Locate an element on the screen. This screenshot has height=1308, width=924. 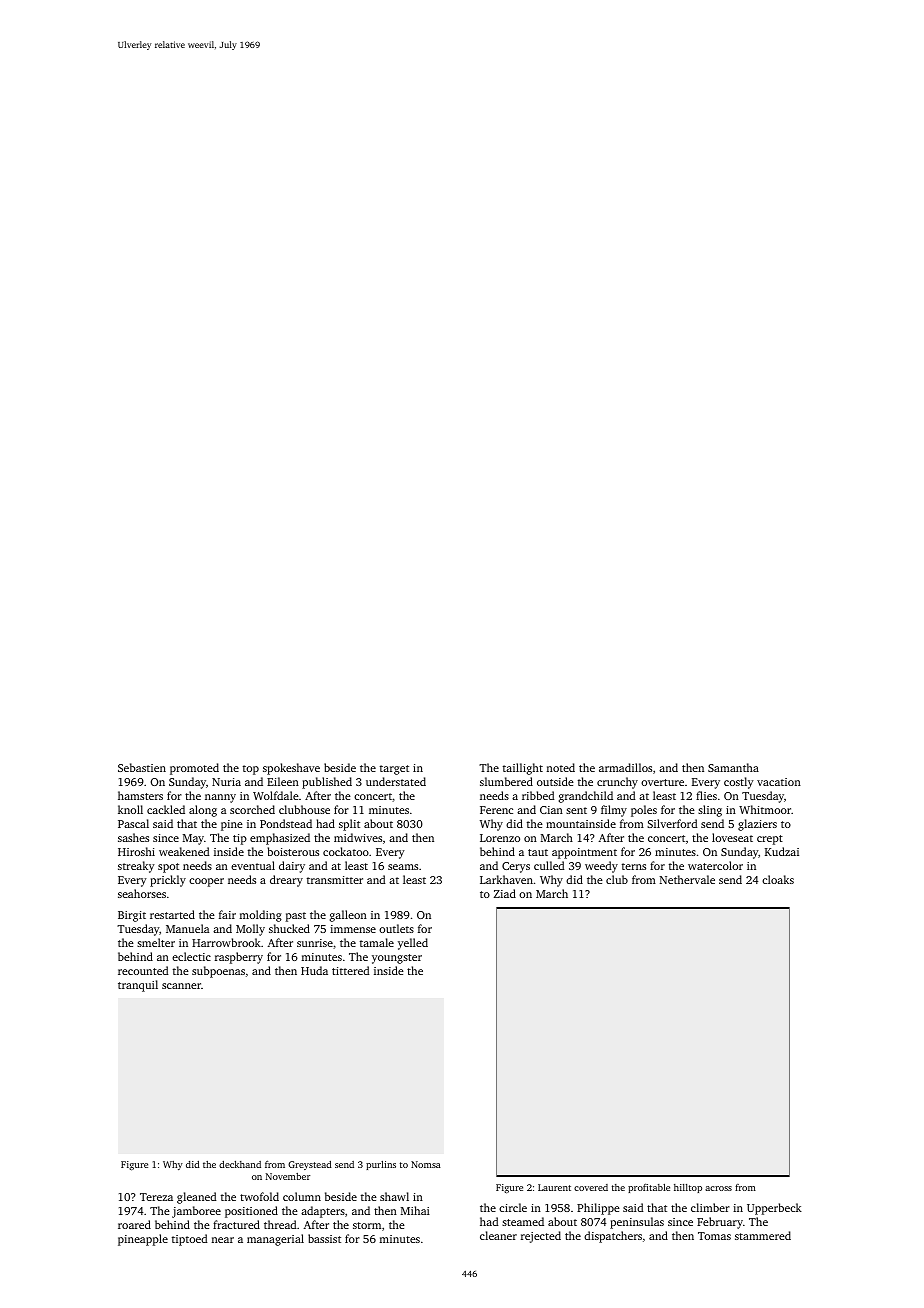
adapters is located at coordinates (323, 1212).
